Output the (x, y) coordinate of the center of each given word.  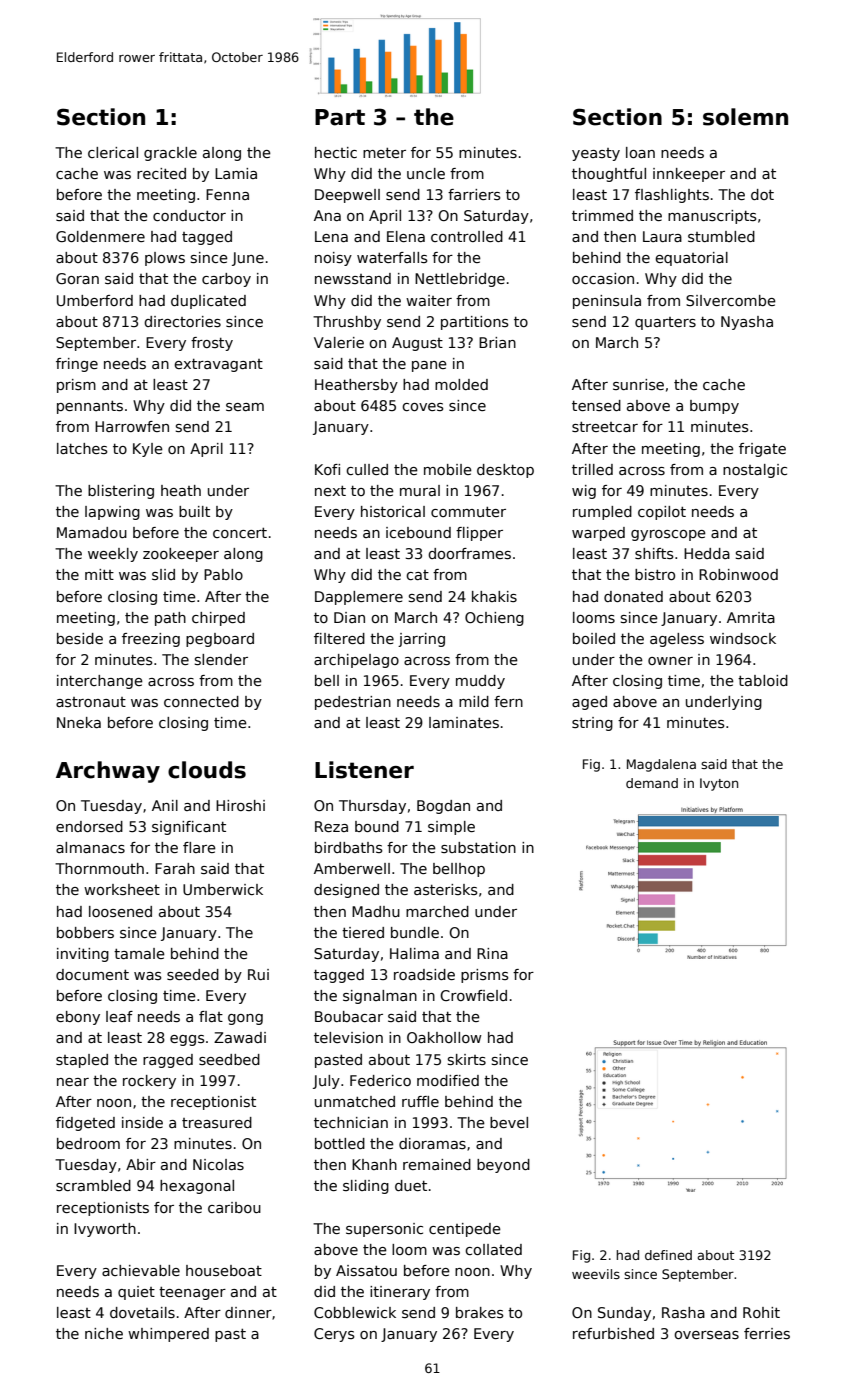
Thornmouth (99, 868)
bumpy (714, 407)
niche (104, 1333)
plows (165, 259)
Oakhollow (444, 1037)
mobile (448, 469)
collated (493, 1249)
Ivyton (719, 784)
